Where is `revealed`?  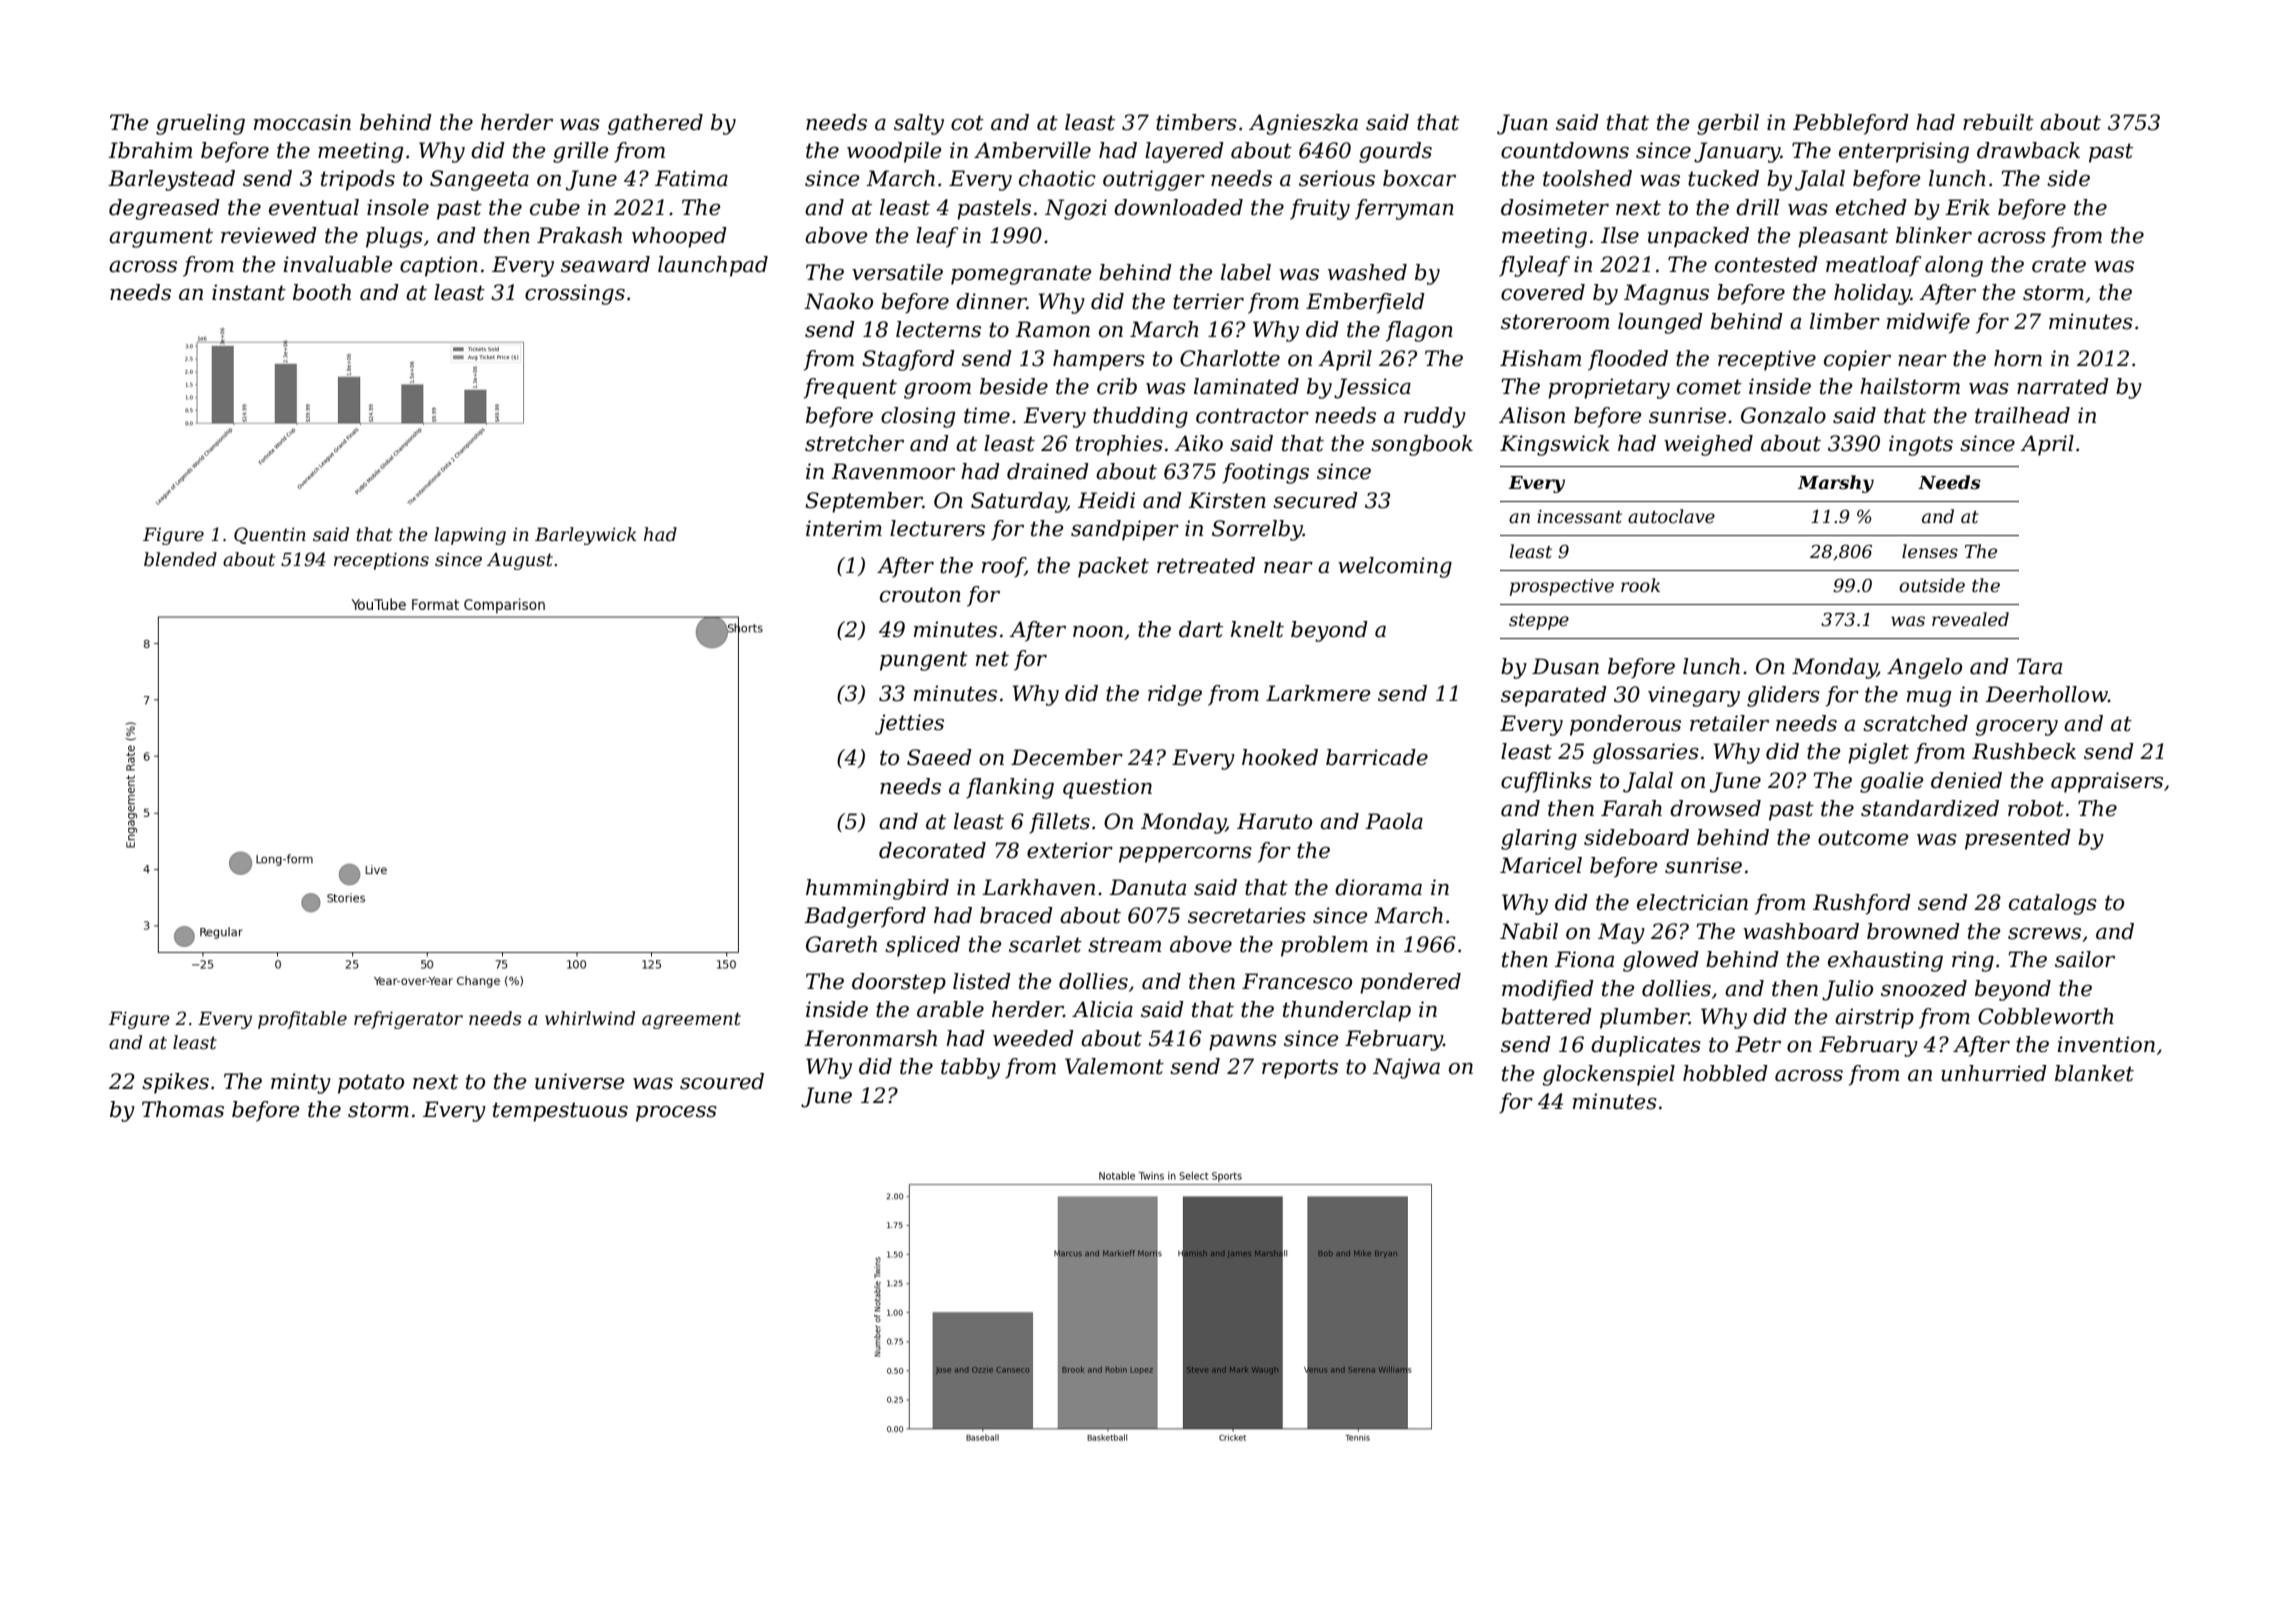 revealed is located at coordinates (1970, 619).
